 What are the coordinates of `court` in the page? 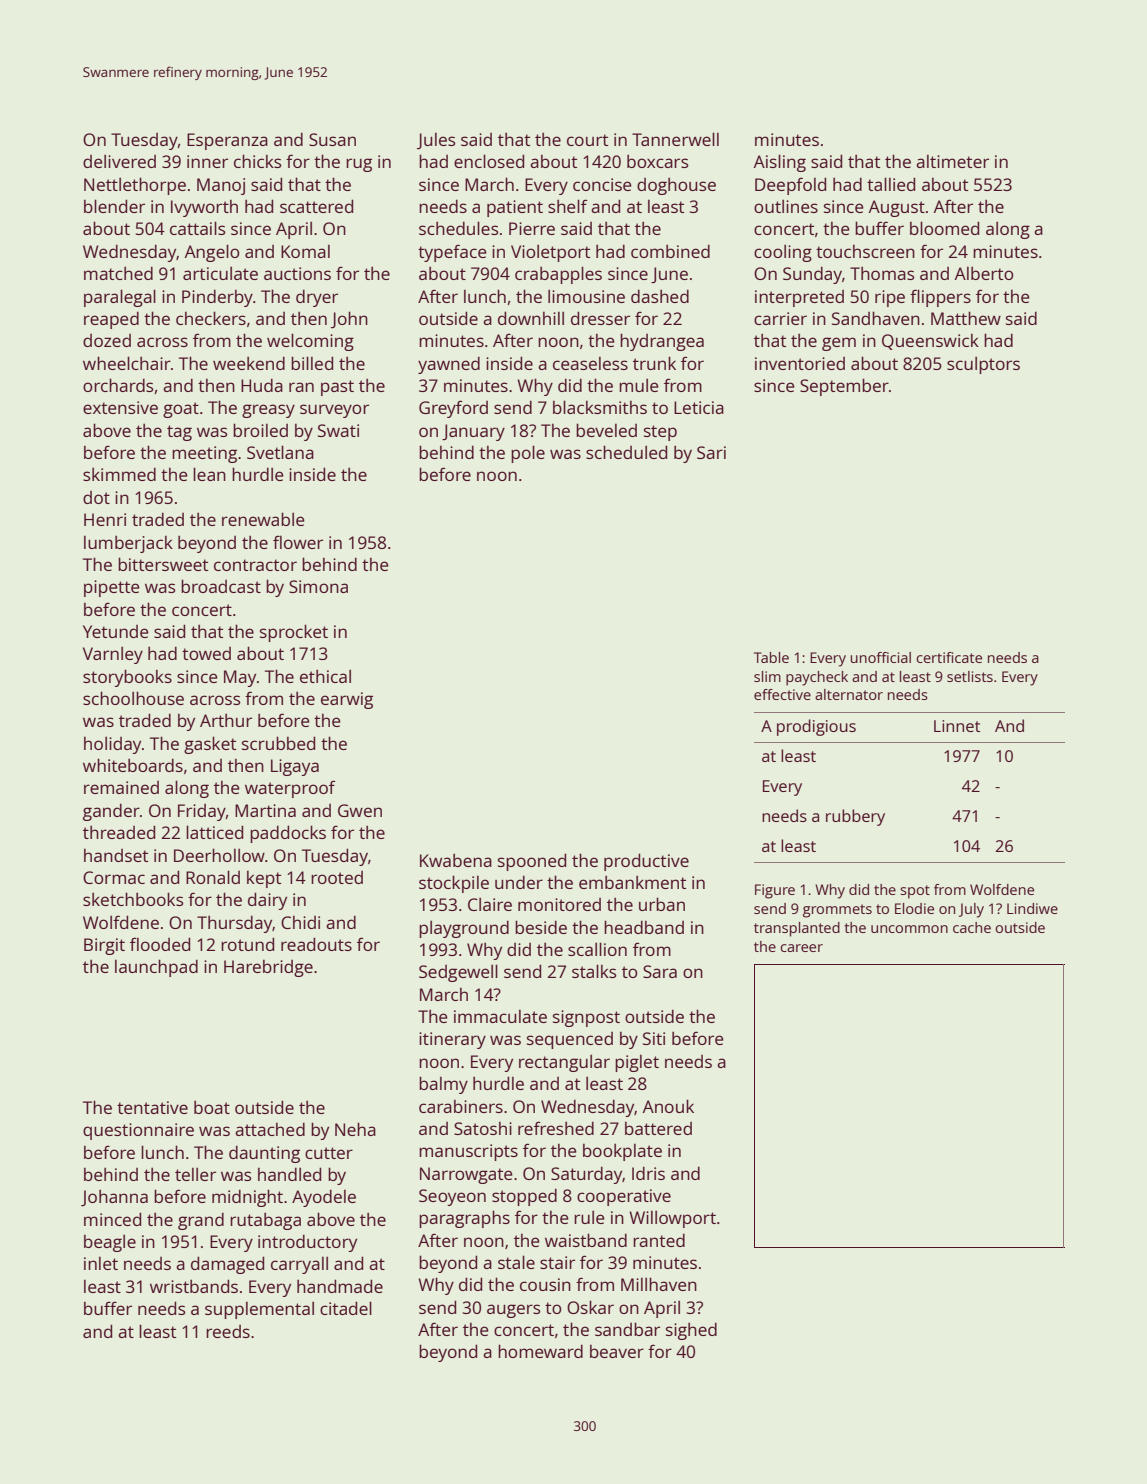 It's located at (587, 140).
